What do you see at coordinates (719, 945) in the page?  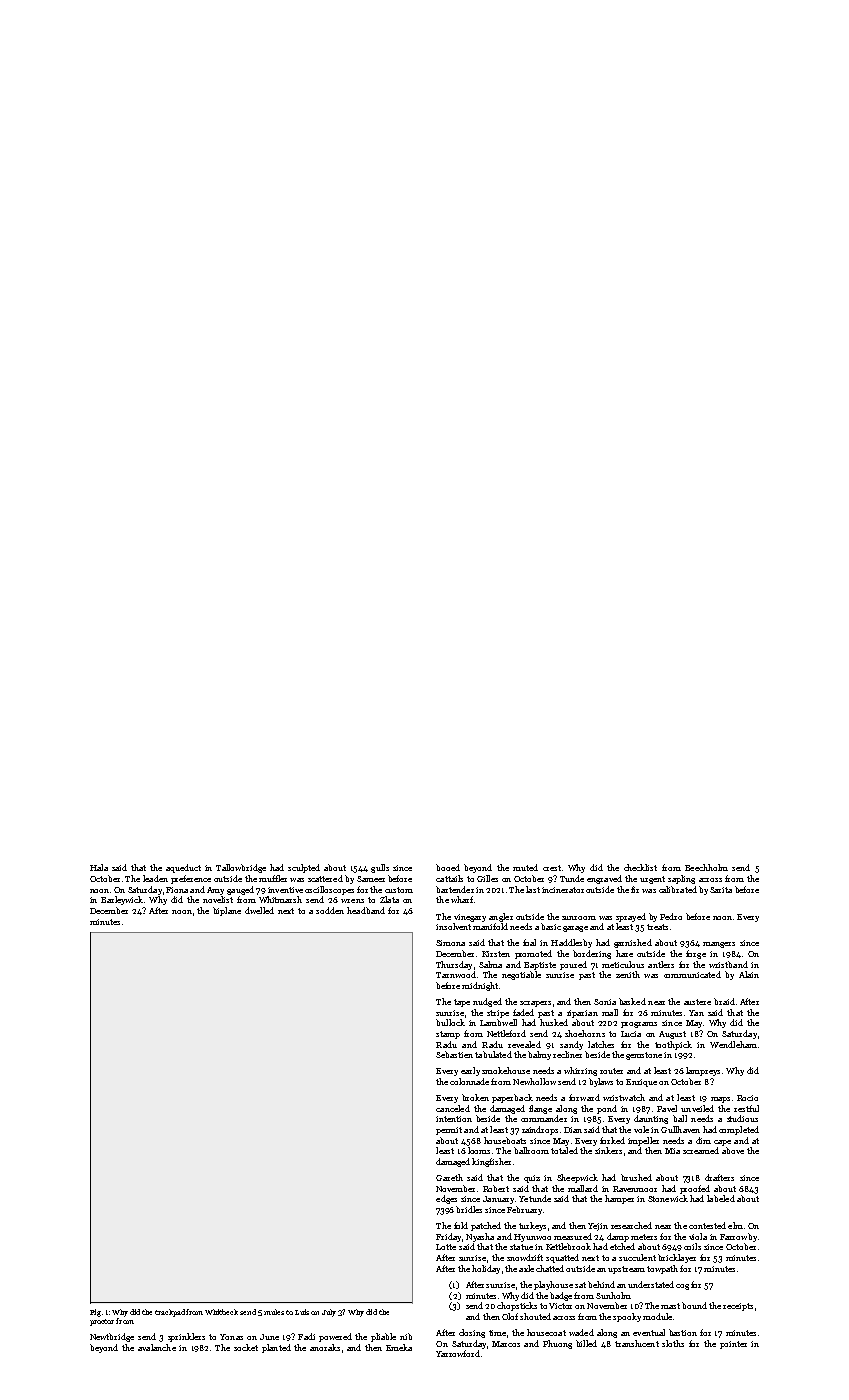 I see `mangers` at bounding box center [719, 945].
